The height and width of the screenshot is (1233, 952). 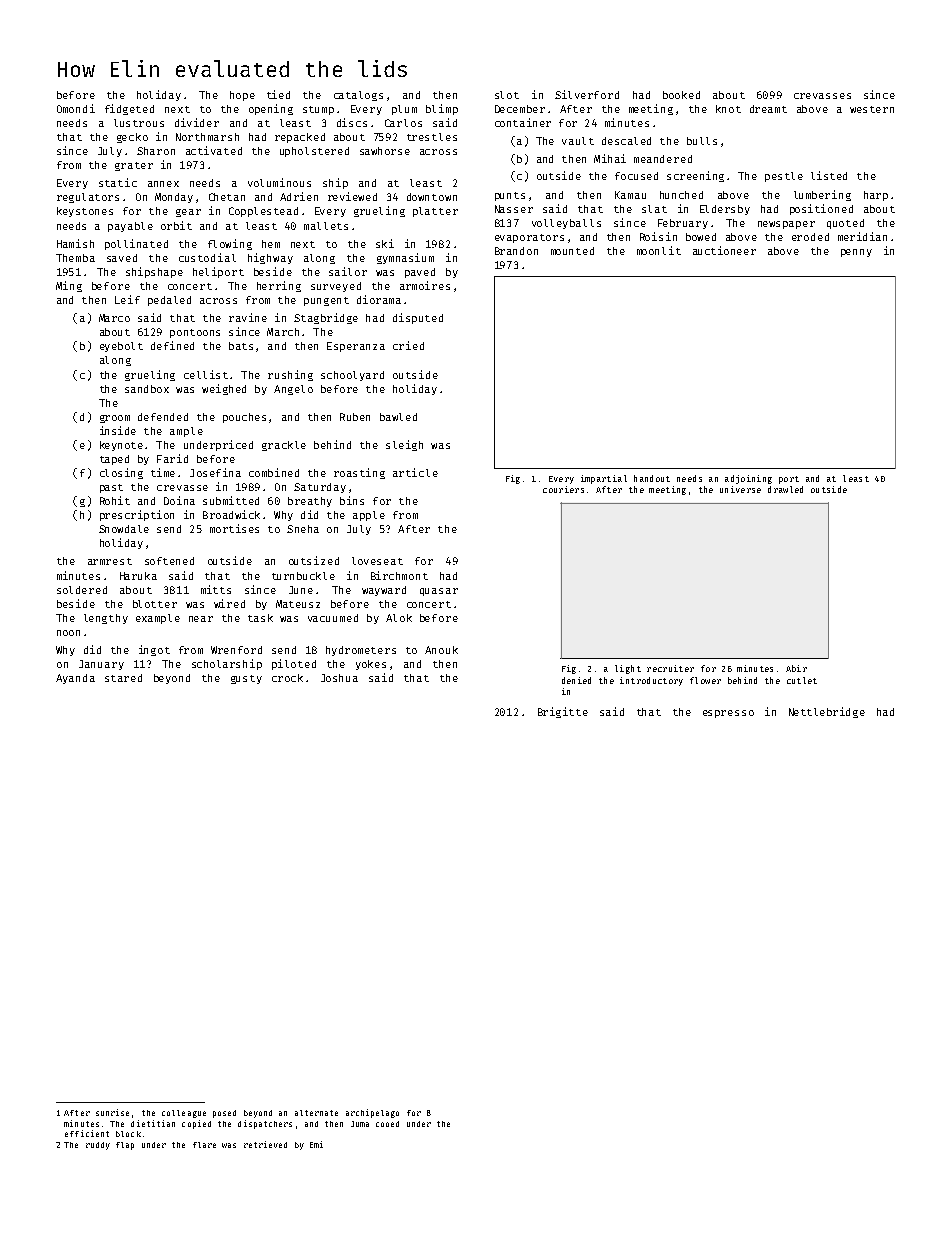 What do you see at coordinates (796, 668) in the screenshot?
I see `Abir` at bounding box center [796, 668].
